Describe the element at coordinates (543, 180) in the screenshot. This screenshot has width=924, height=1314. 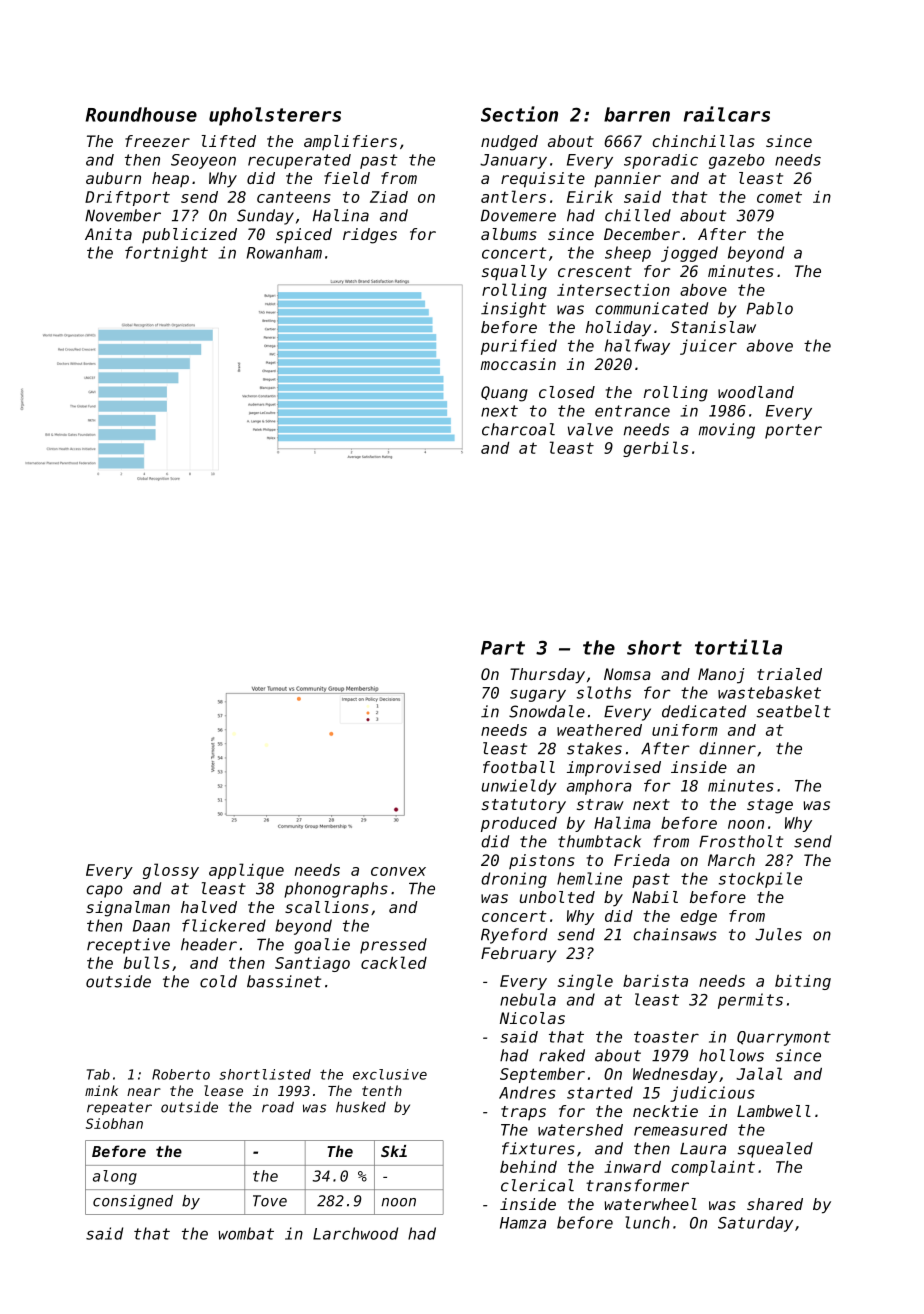
I see `requisite` at that location.
